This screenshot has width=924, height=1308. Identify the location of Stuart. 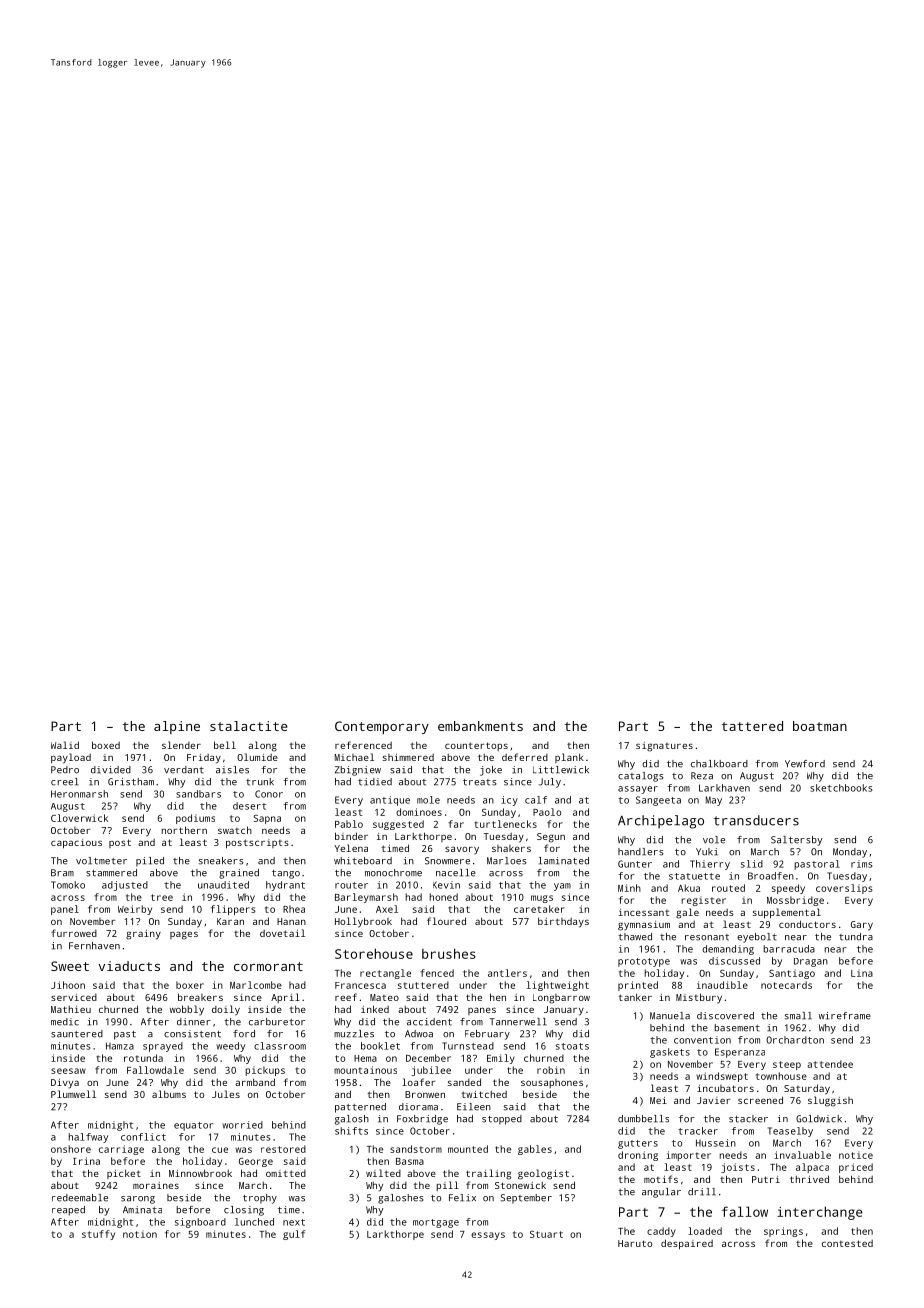
(546, 1234).
